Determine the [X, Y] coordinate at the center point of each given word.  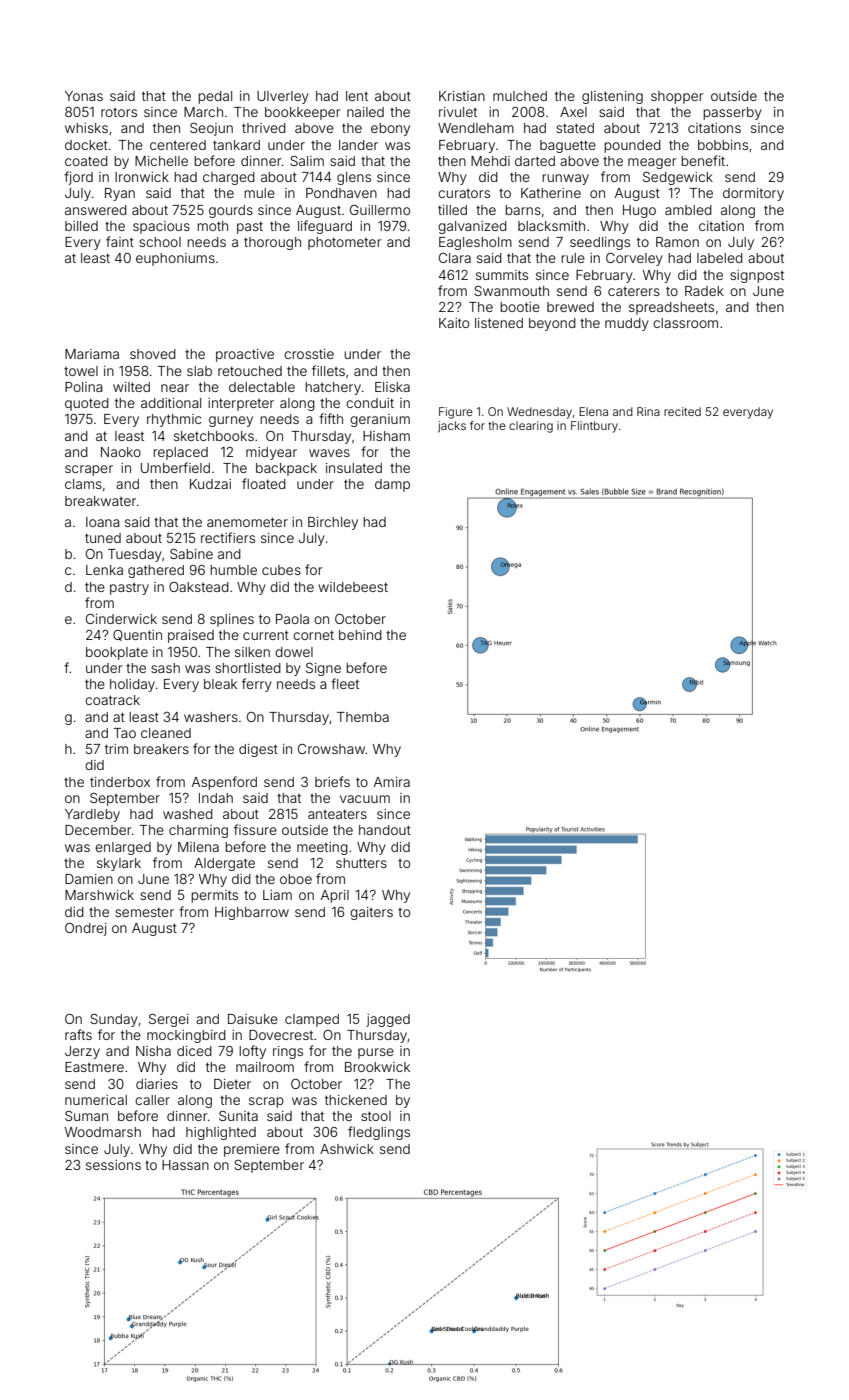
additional [171, 403]
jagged [388, 1020]
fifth [331, 418]
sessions [113, 1165]
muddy [627, 324]
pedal [215, 97]
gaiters [371, 913]
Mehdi [490, 161]
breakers [161, 749]
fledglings [379, 1133]
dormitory [753, 194]
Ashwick [347, 1149]
